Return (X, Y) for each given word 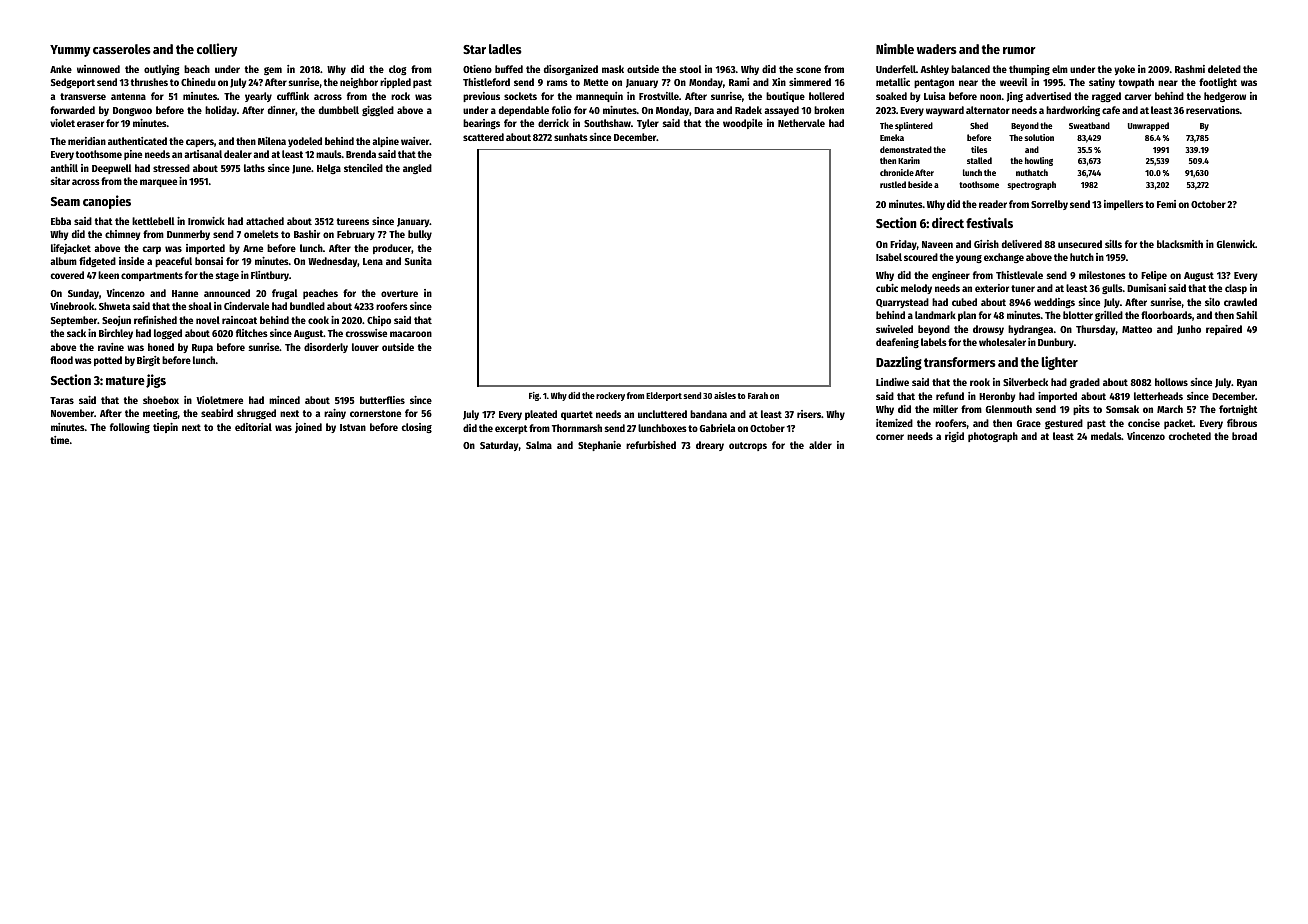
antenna (128, 96)
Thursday (1095, 330)
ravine (111, 347)
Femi (1166, 204)
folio (561, 110)
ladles (505, 49)
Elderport (664, 396)
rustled (893, 184)
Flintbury (270, 276)
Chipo (379, 321)
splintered (914, 126)
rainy (335, 414)
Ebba (61, 221)
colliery (217, 50)
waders (937, 49)
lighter (1059, 363)
